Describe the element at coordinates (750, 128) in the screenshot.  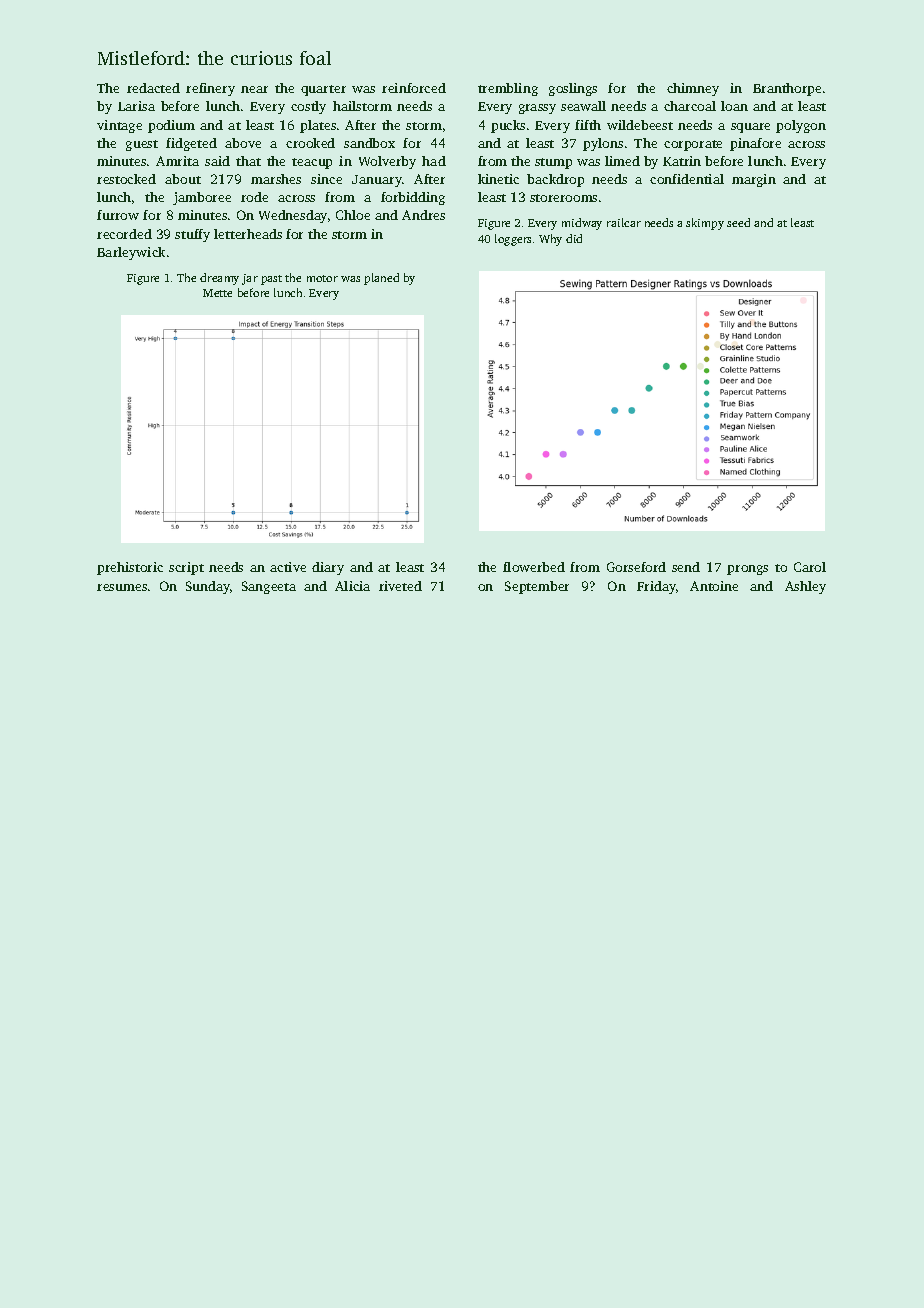
I see `square` at that location.
